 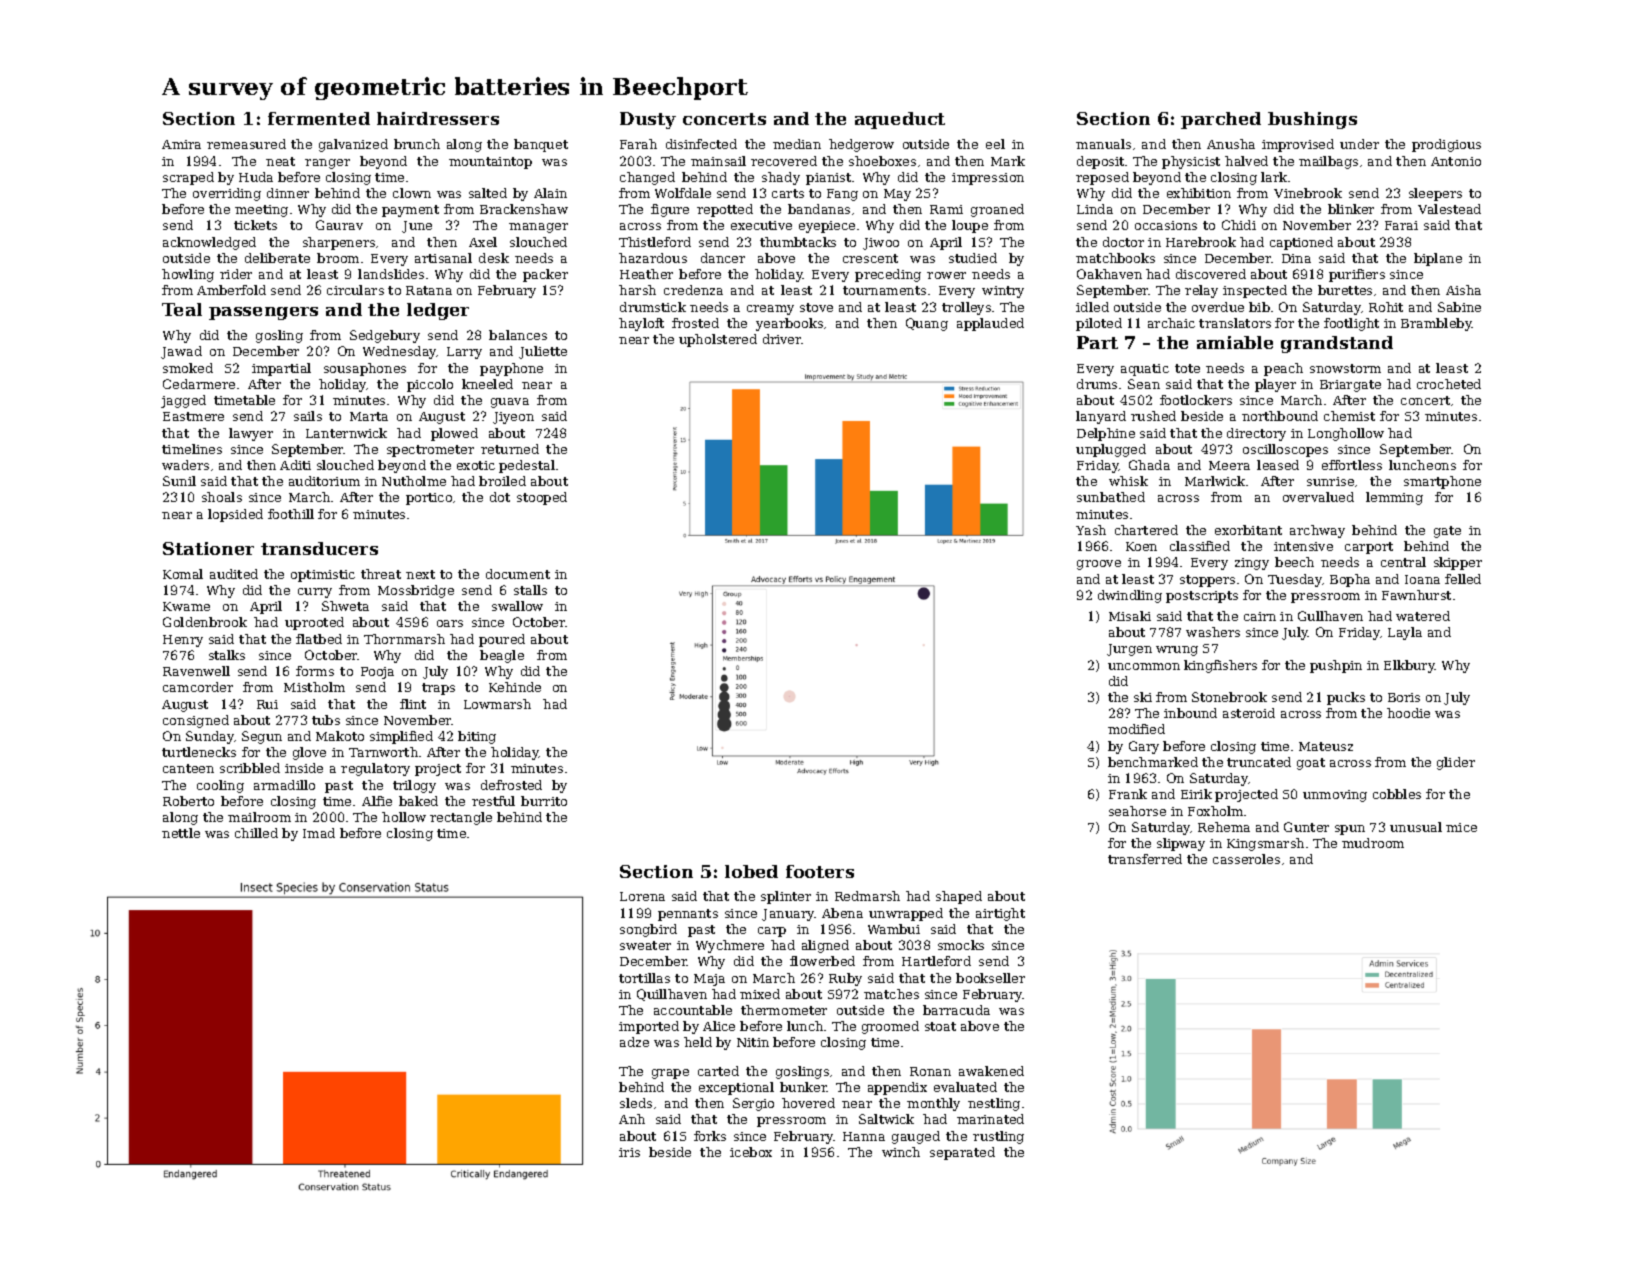 What do you see at coordinates (365, 369) in the image?
I see `sousaphones` at bounding box center [365, 369].
